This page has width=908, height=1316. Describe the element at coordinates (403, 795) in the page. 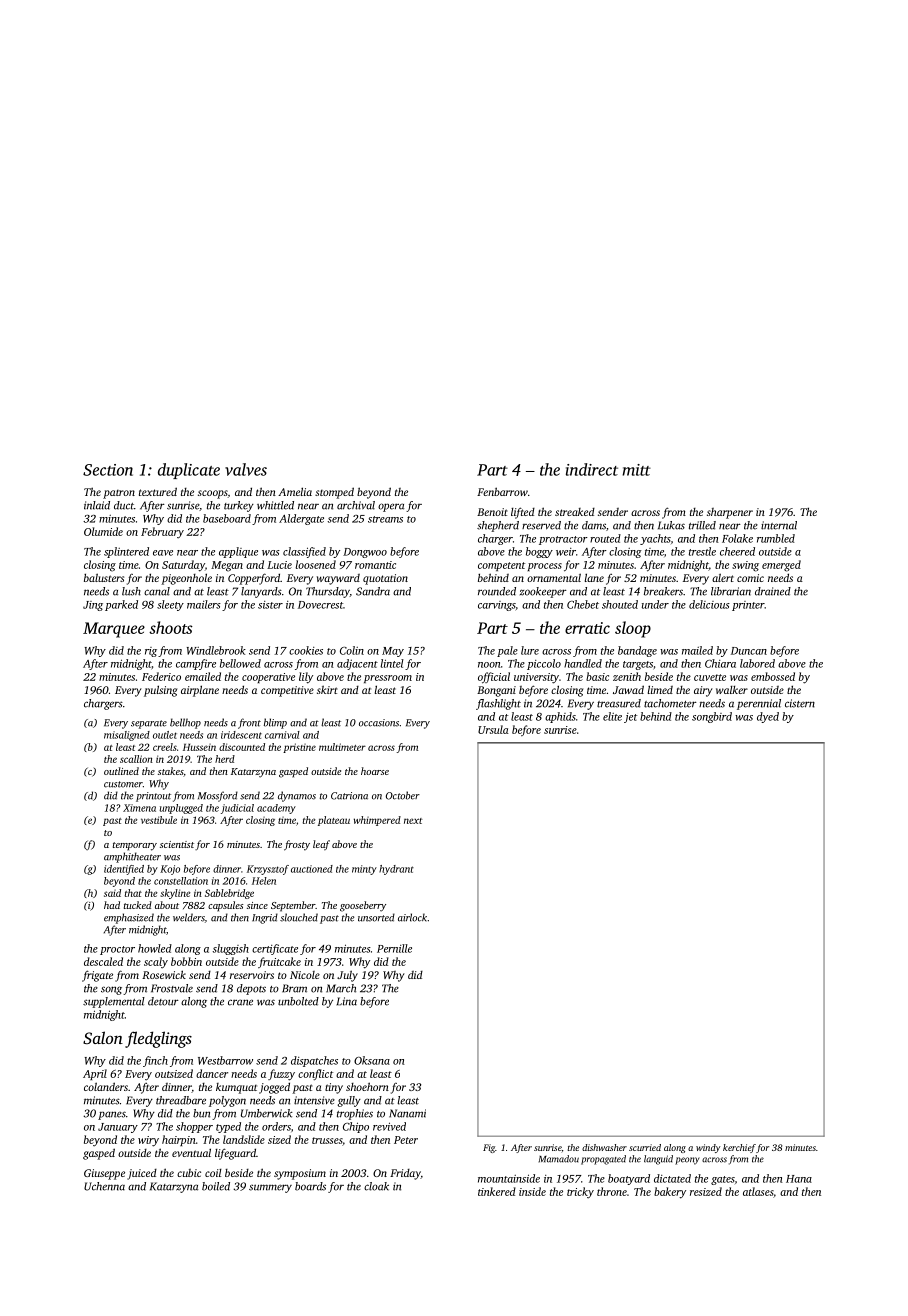

I see `October` at that location.
